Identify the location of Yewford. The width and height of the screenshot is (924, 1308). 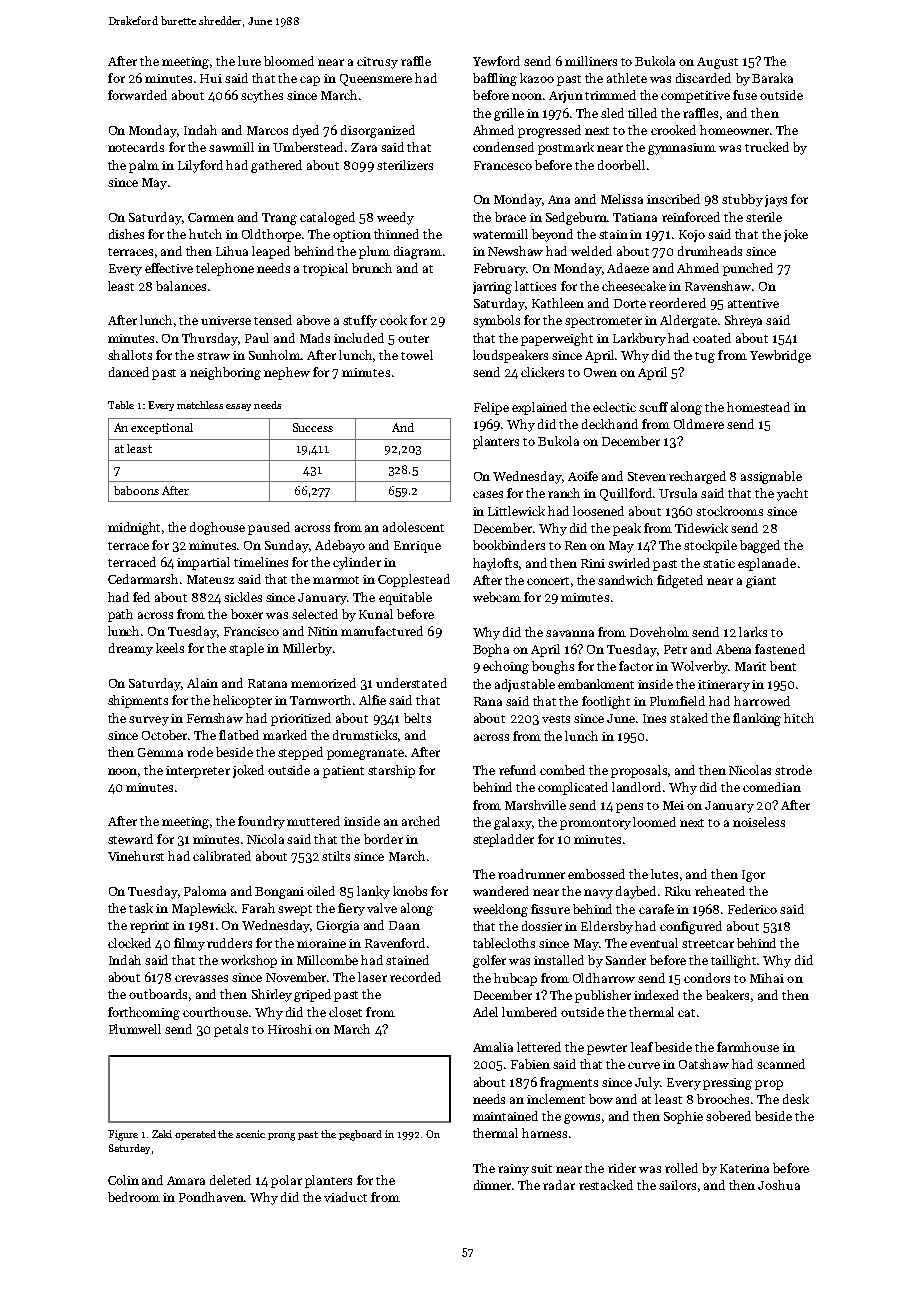
(496, 61).
